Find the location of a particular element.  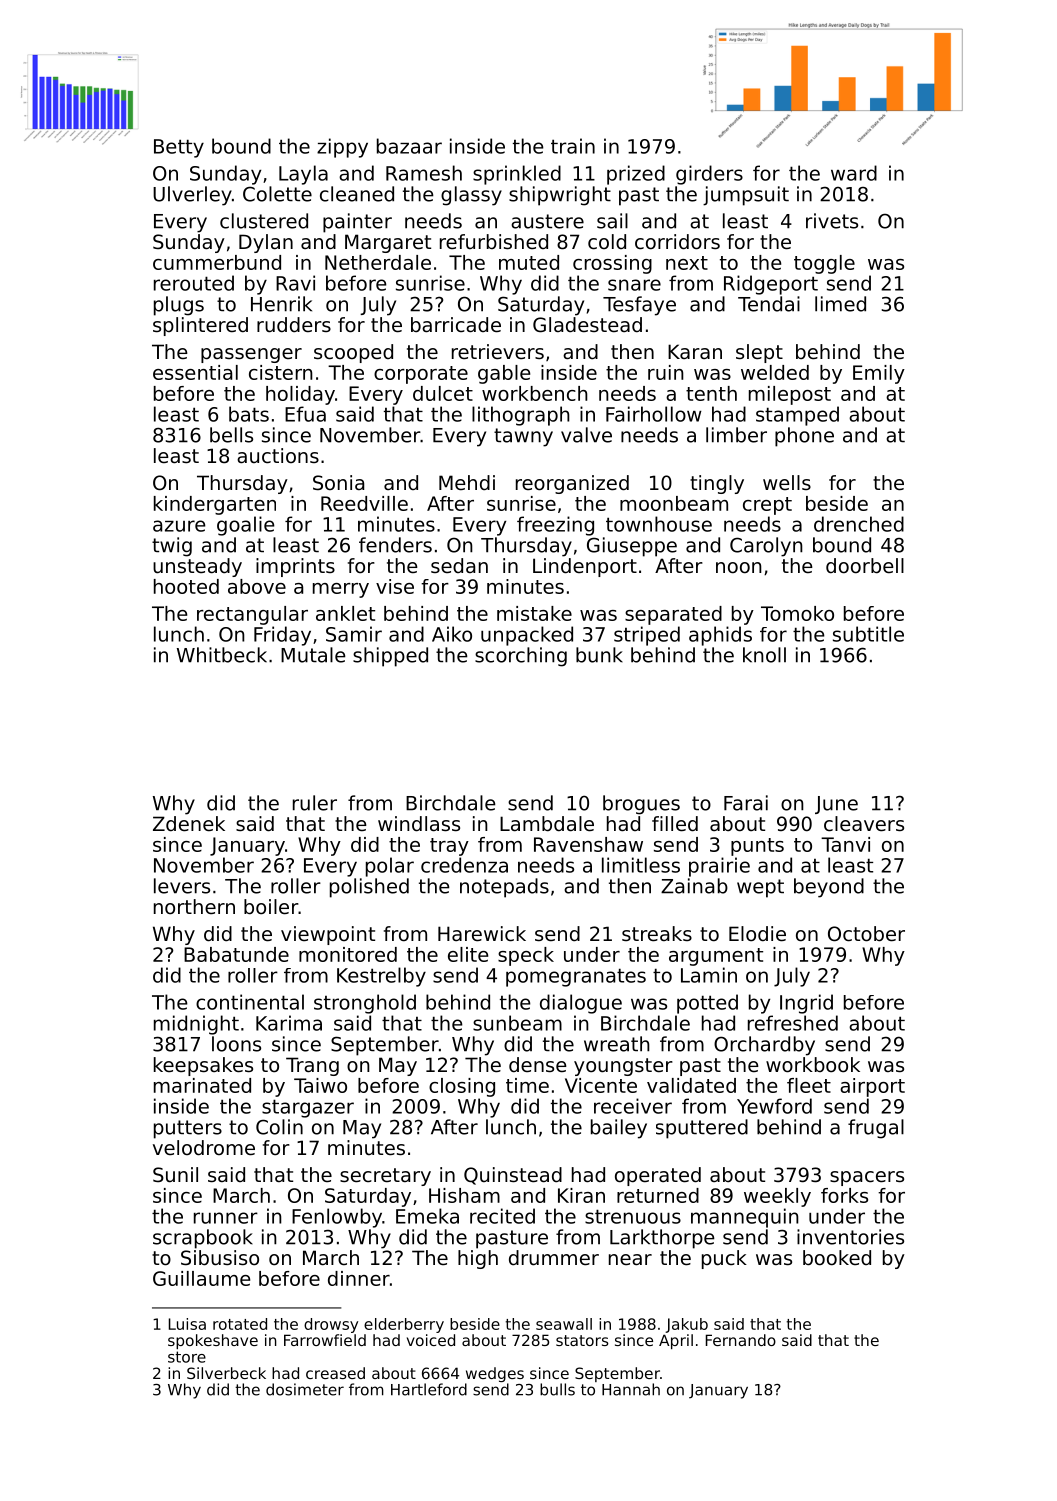

scorching is located at coordinates (521, 657).
